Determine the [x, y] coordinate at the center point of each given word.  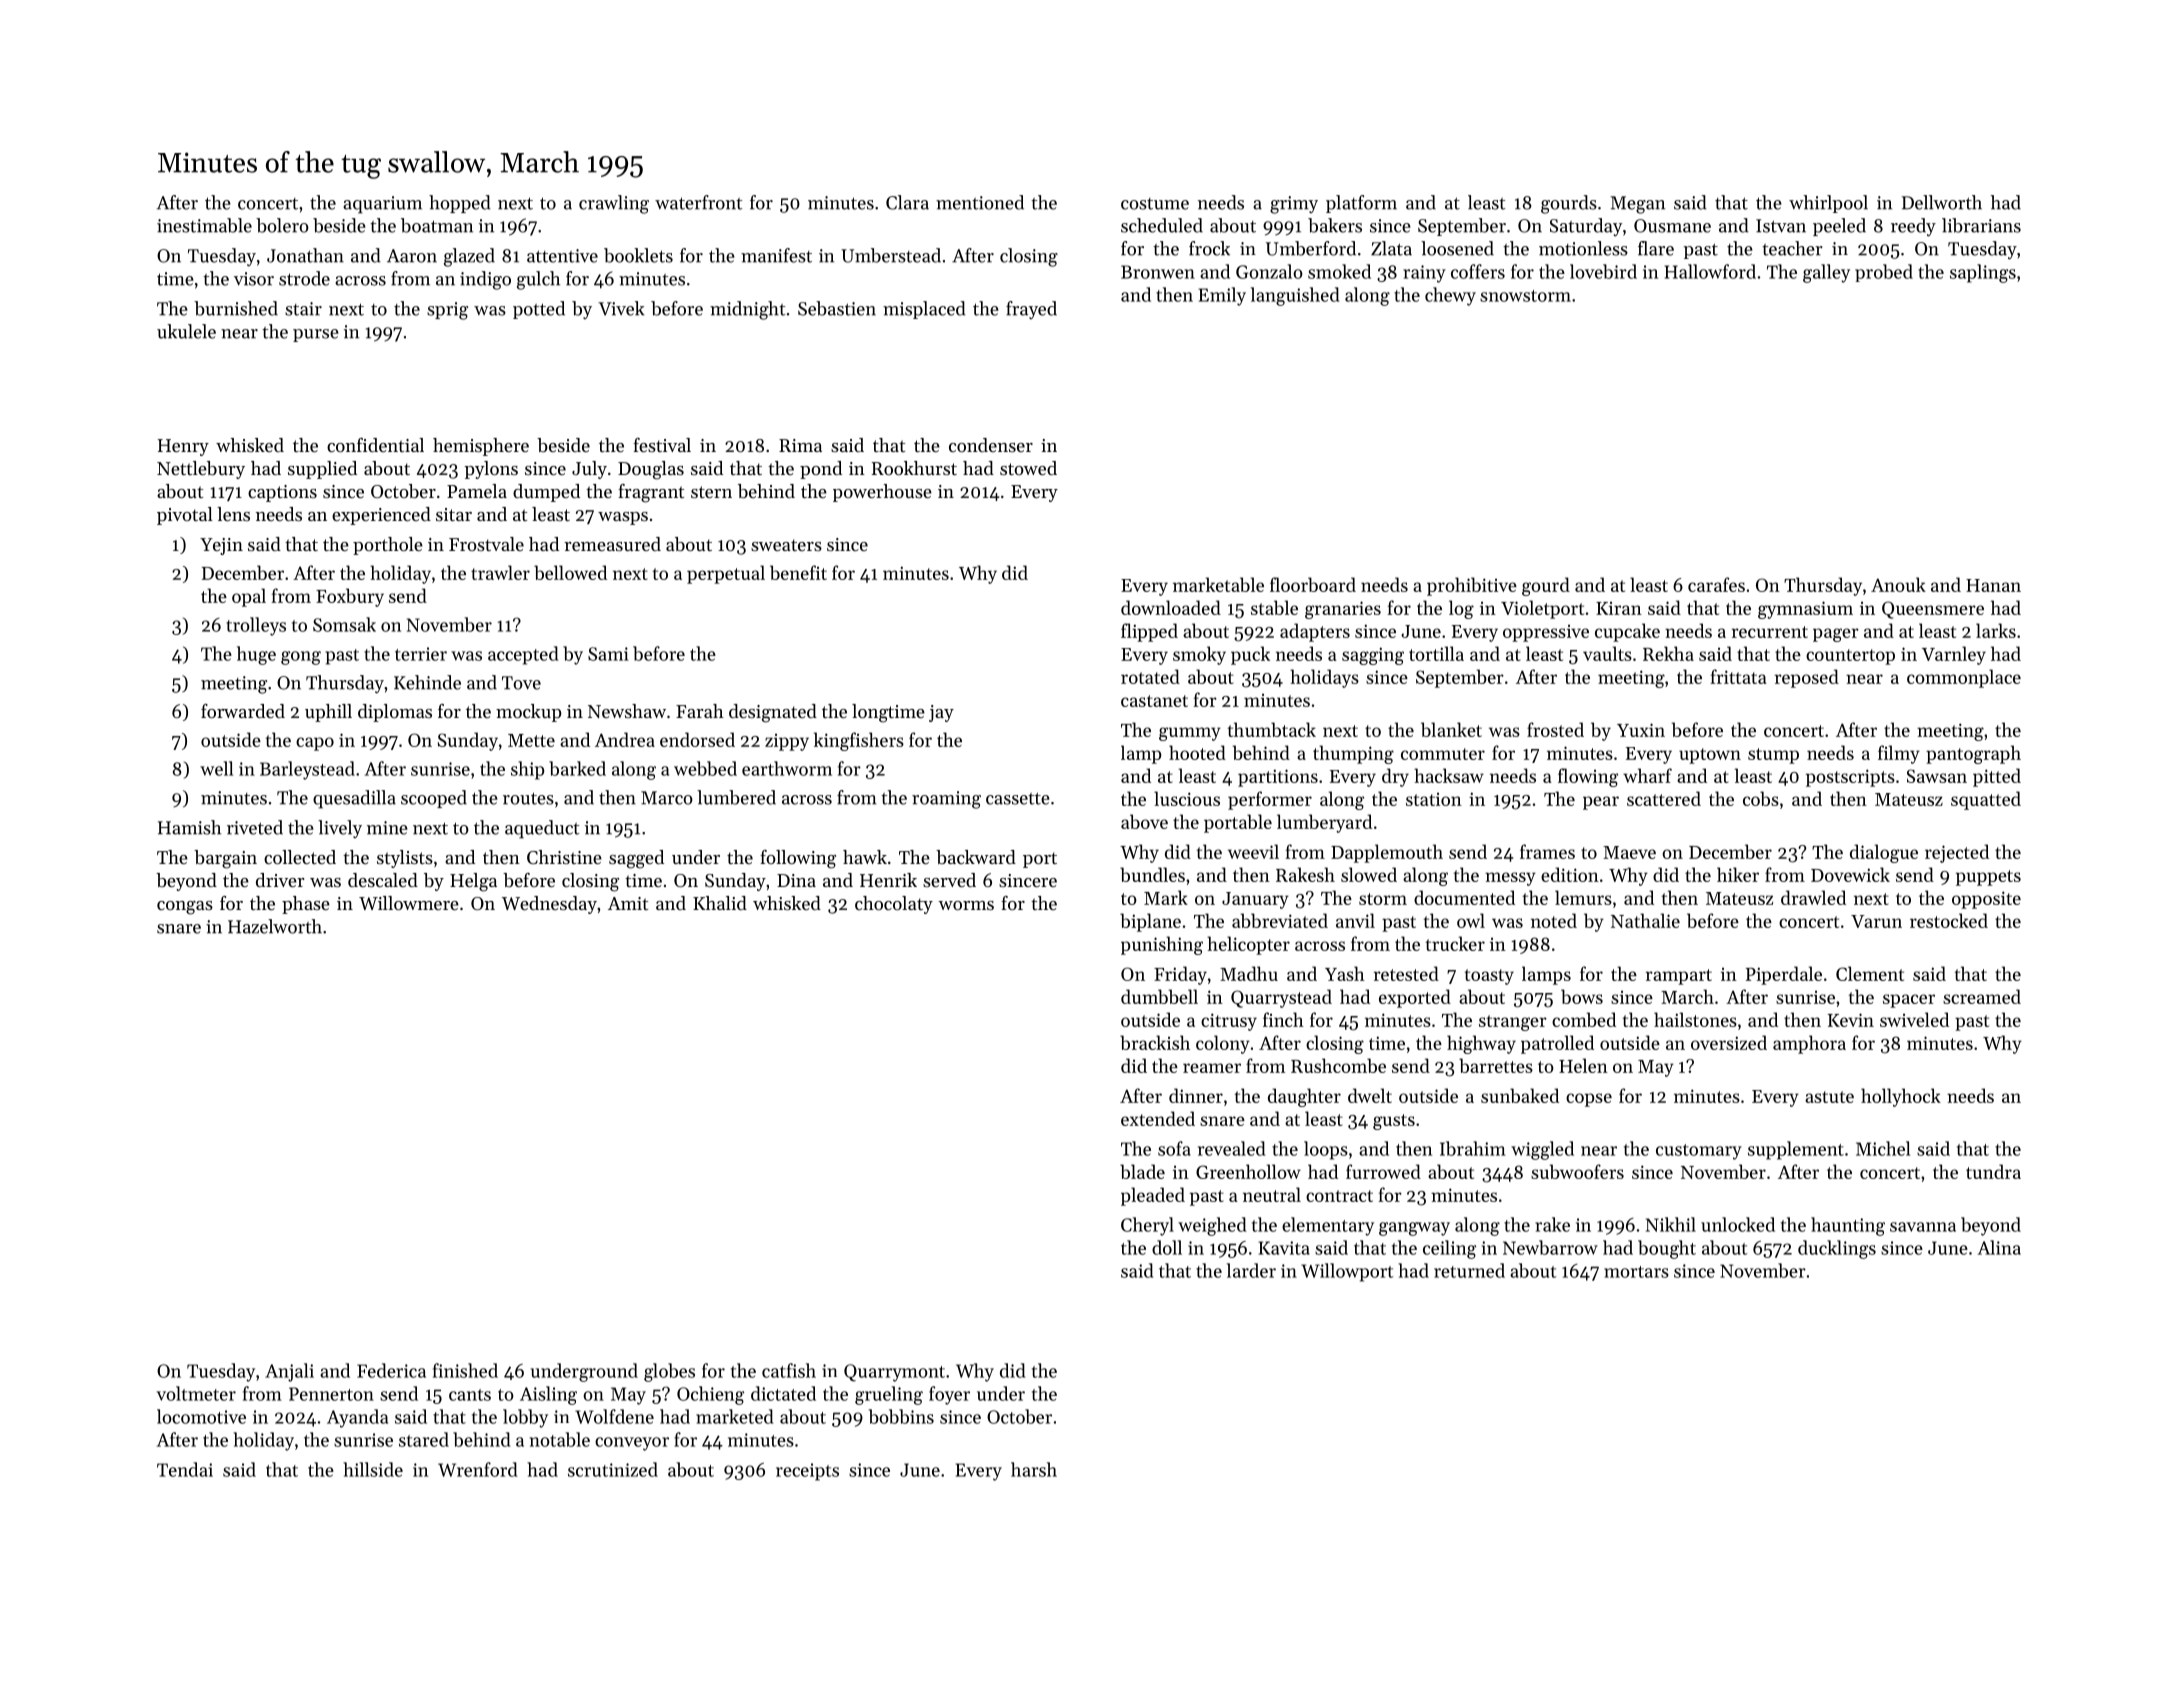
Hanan [1993, 585]
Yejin [221, 546]
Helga [473, 882]
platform [1361, 204]
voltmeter [196, 1393]
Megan [1637, 205]
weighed [1212, 1226]
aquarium [382, 205]
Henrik [888, 880]
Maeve [1629, 852]
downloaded [1171, 607]
